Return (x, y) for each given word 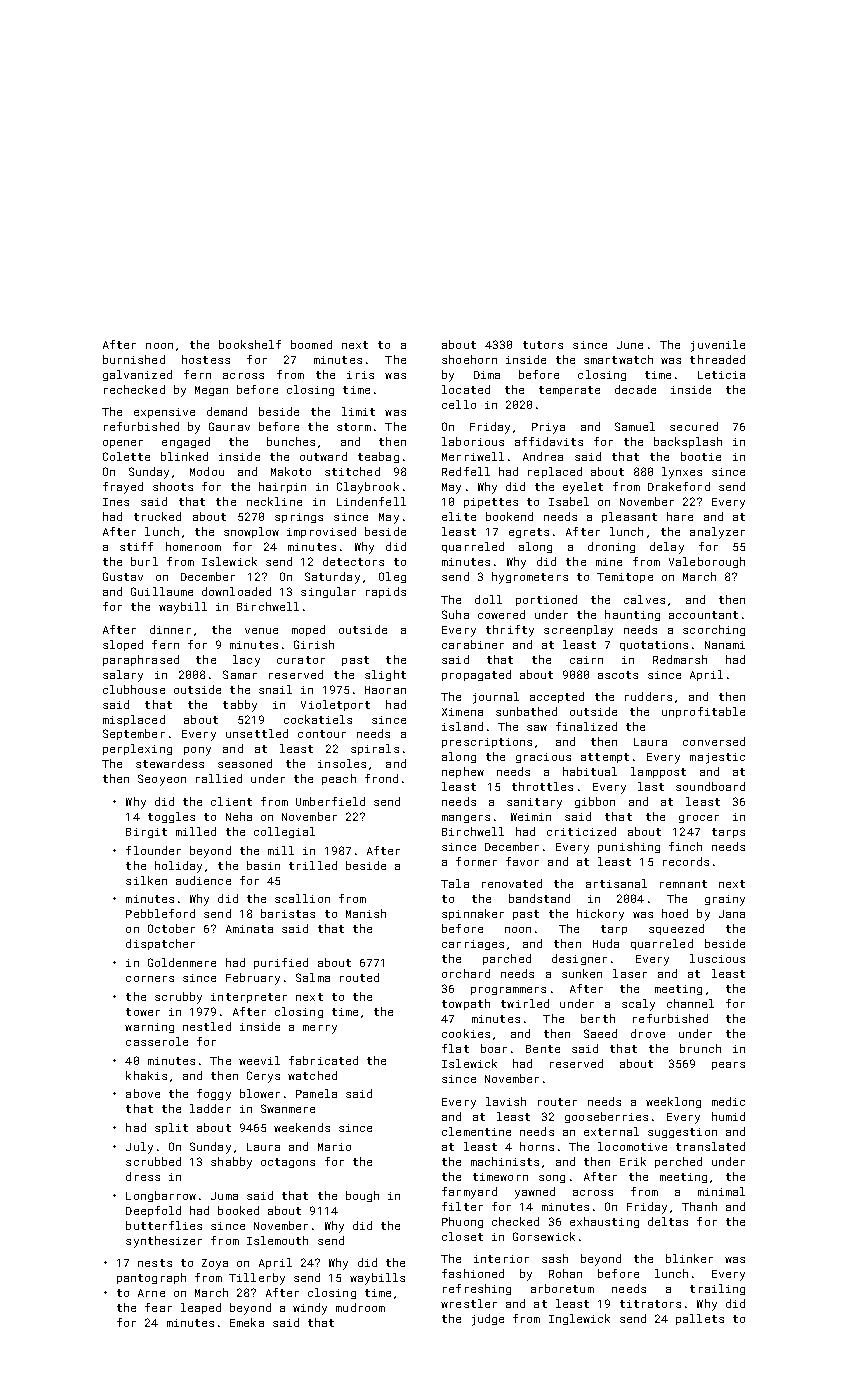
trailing (717, 1289)
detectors (353, 561)
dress (143, 1176)
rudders (648, 696)
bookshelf (250, 344)
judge (488, 1320)
